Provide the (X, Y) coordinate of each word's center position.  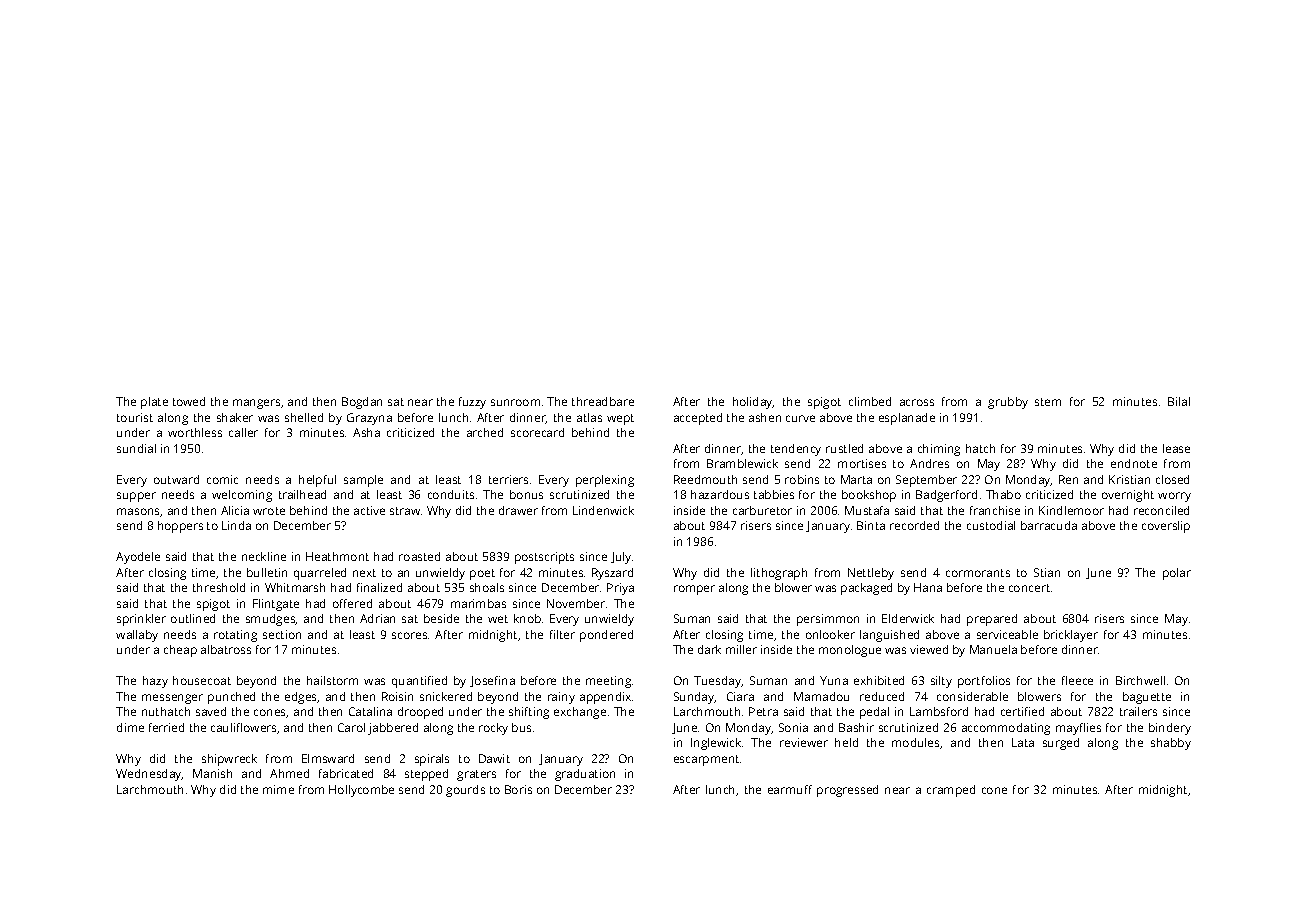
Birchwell (1140, 680)
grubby (1008, 403)
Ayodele (138, 558)
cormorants (978, 573)
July (621, 558)
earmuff (790, 789)
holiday (753, 403)
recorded (914, 525)
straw (405, 511)
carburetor (762, 510)
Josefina (492, 681)
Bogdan (362, 403)
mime (278, 789)
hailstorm (332, 680)
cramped (951, 791)
